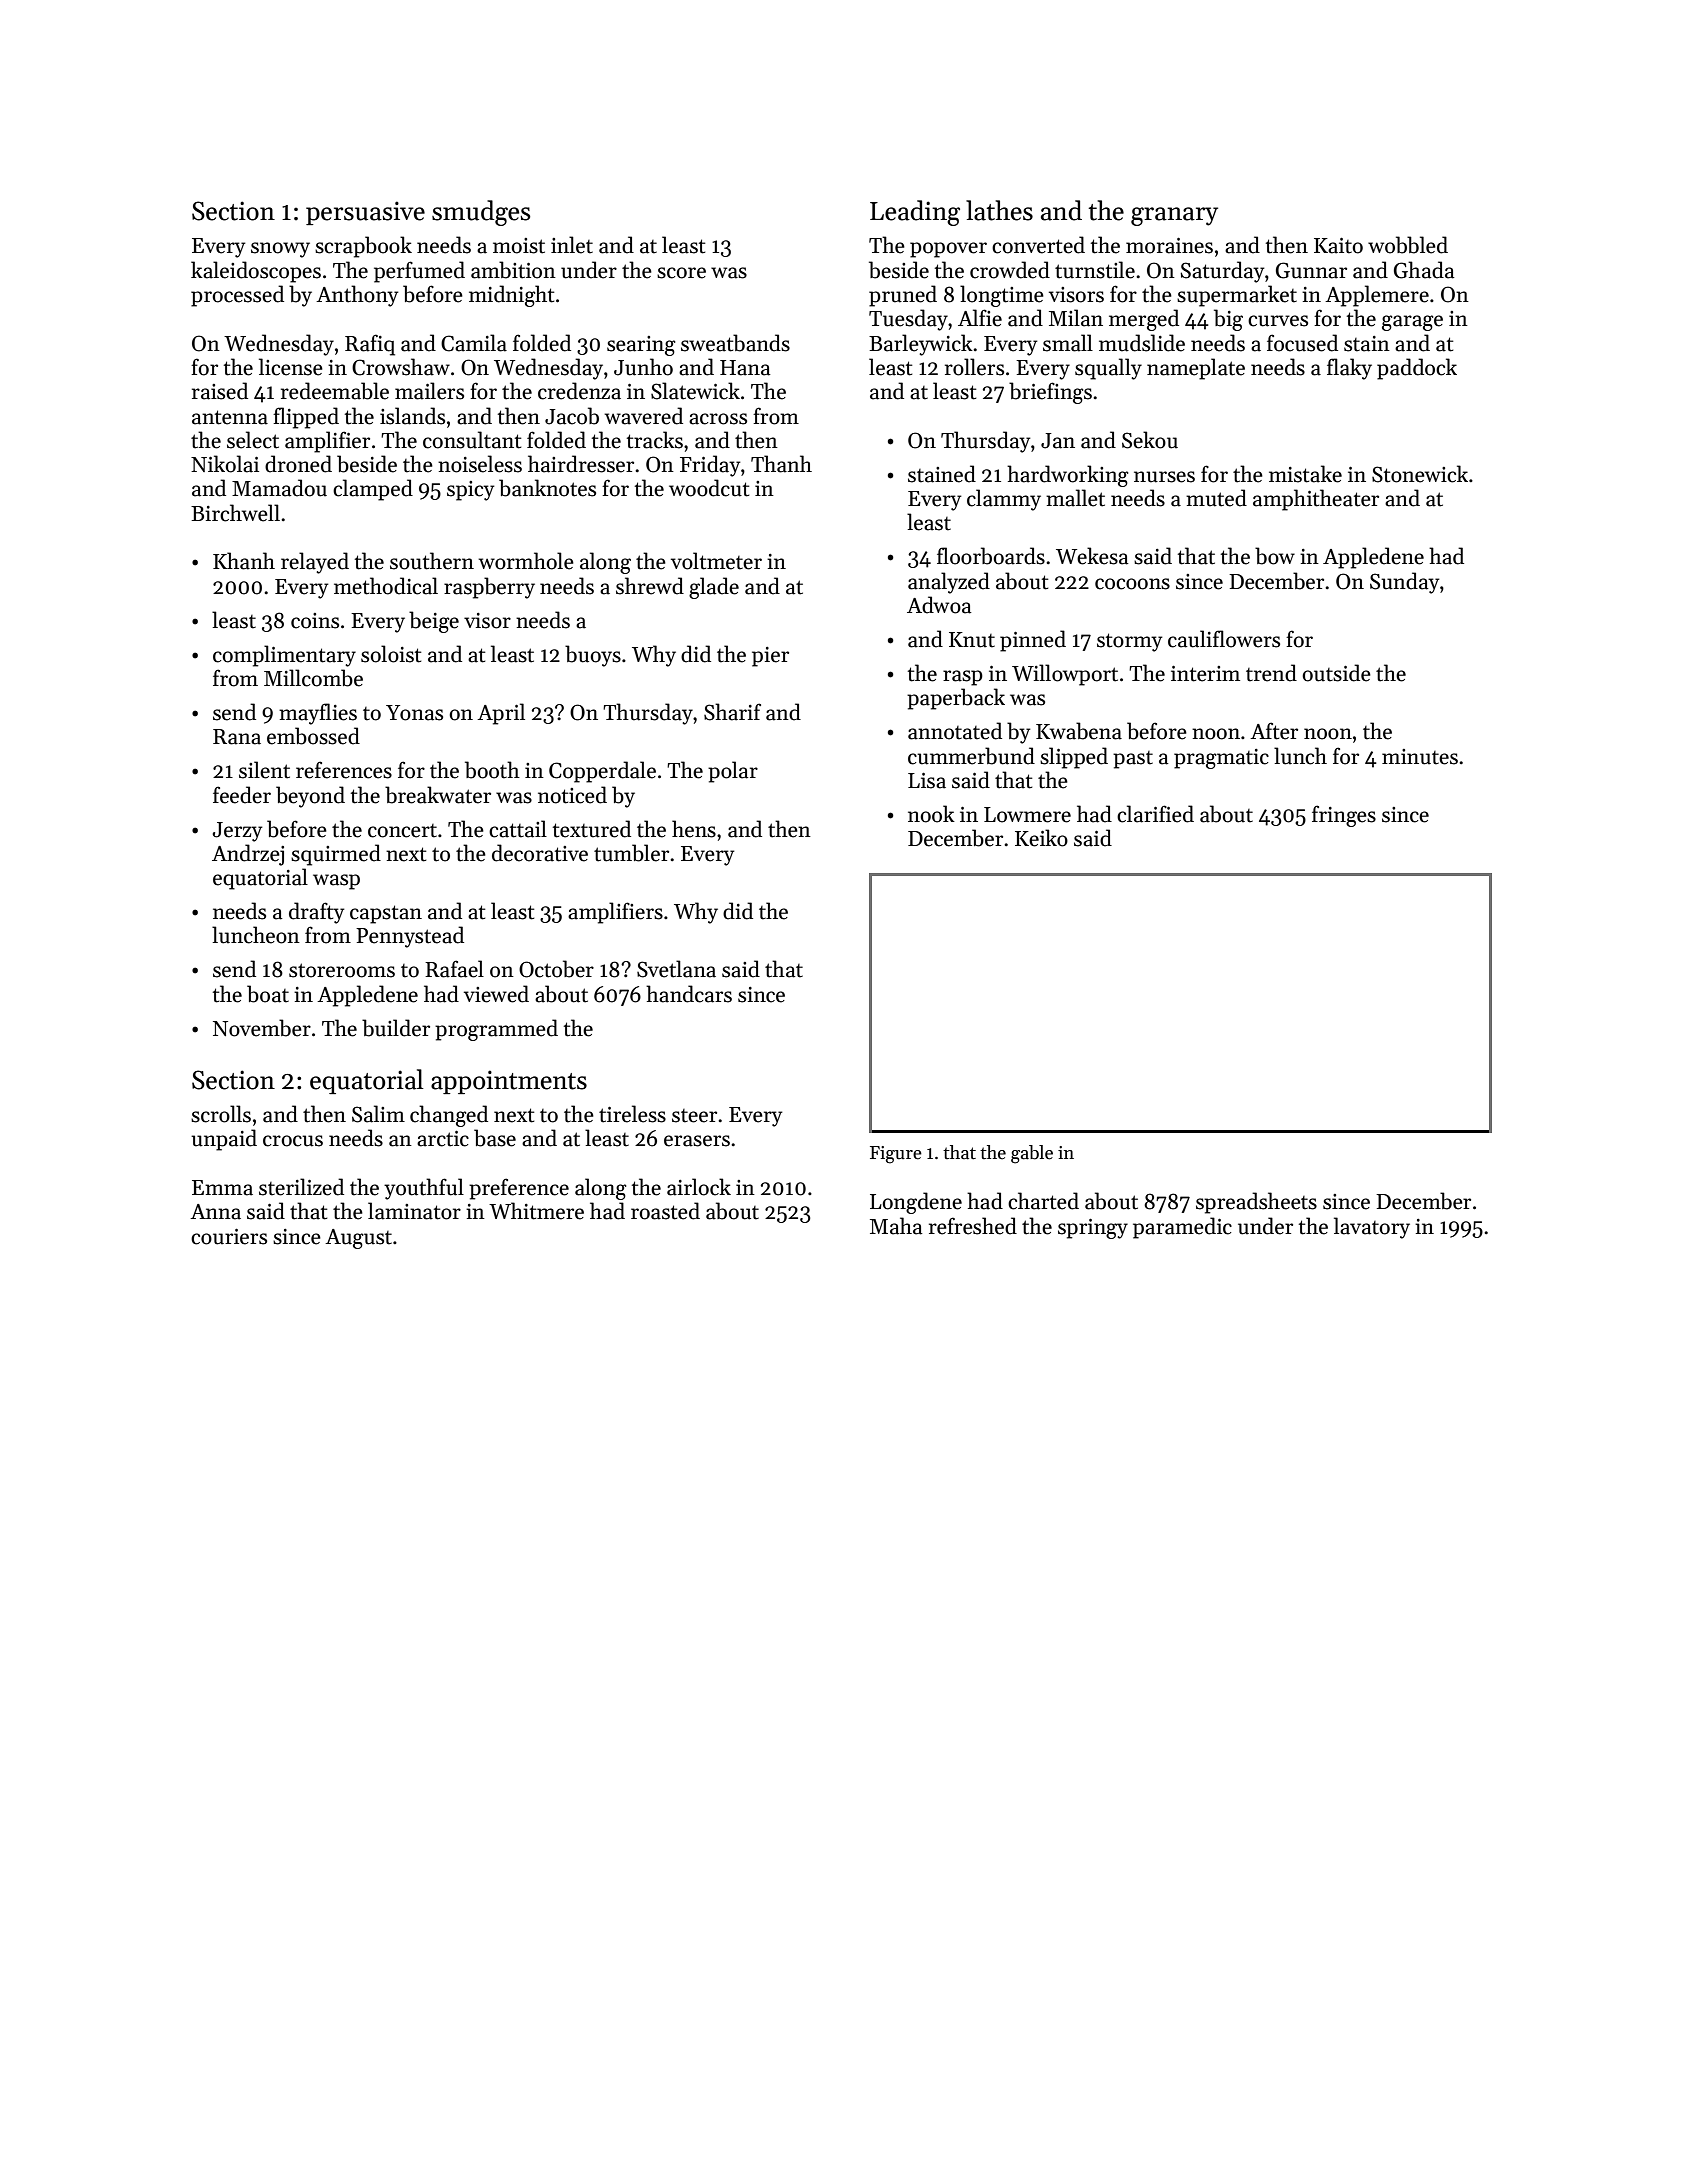  What do you see at coordinates (1169, 246) in the document?
I see `moraines` at bounding box center [1169, 246].
